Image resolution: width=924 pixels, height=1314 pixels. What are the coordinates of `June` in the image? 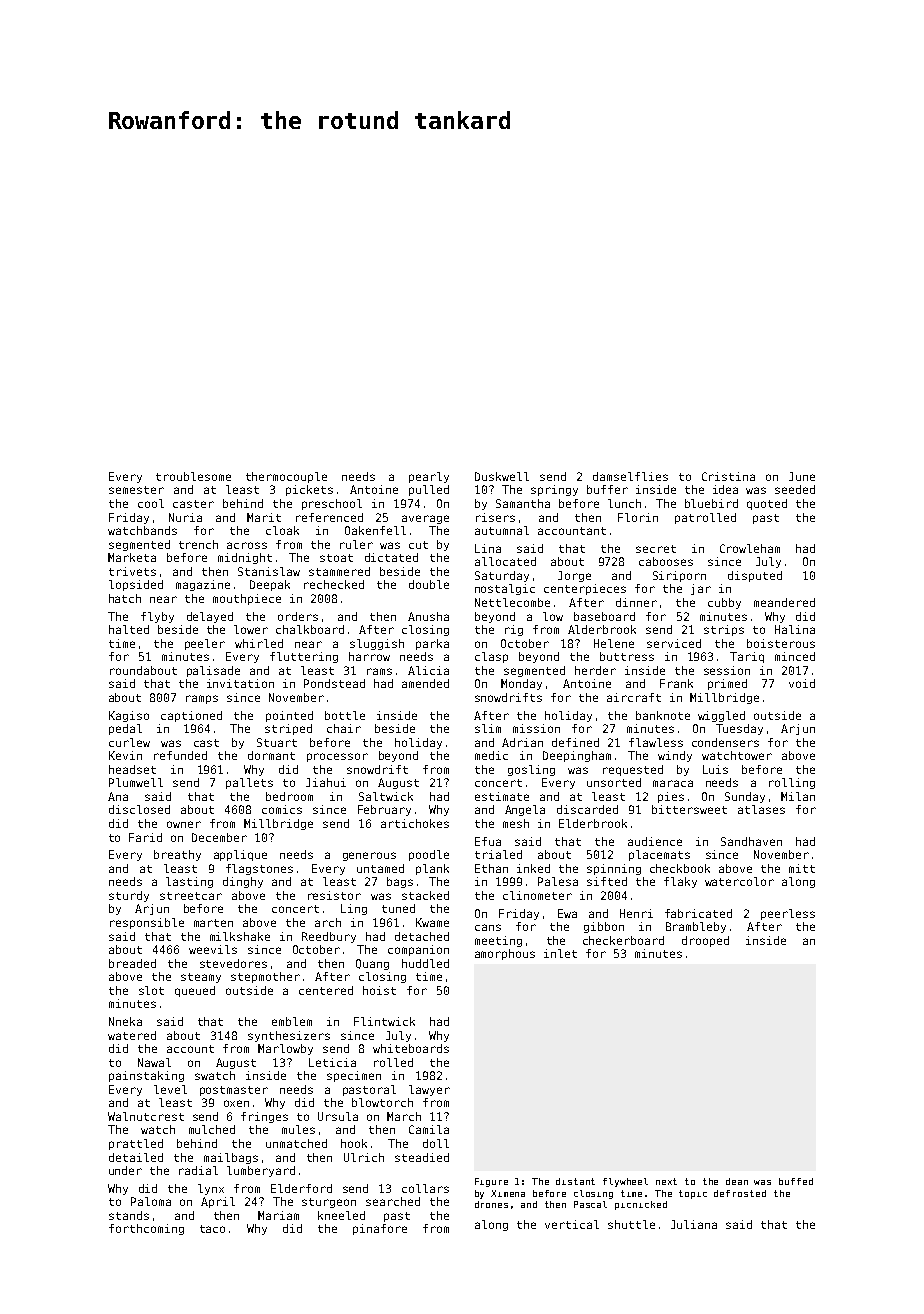 It's located at (802, 476).
